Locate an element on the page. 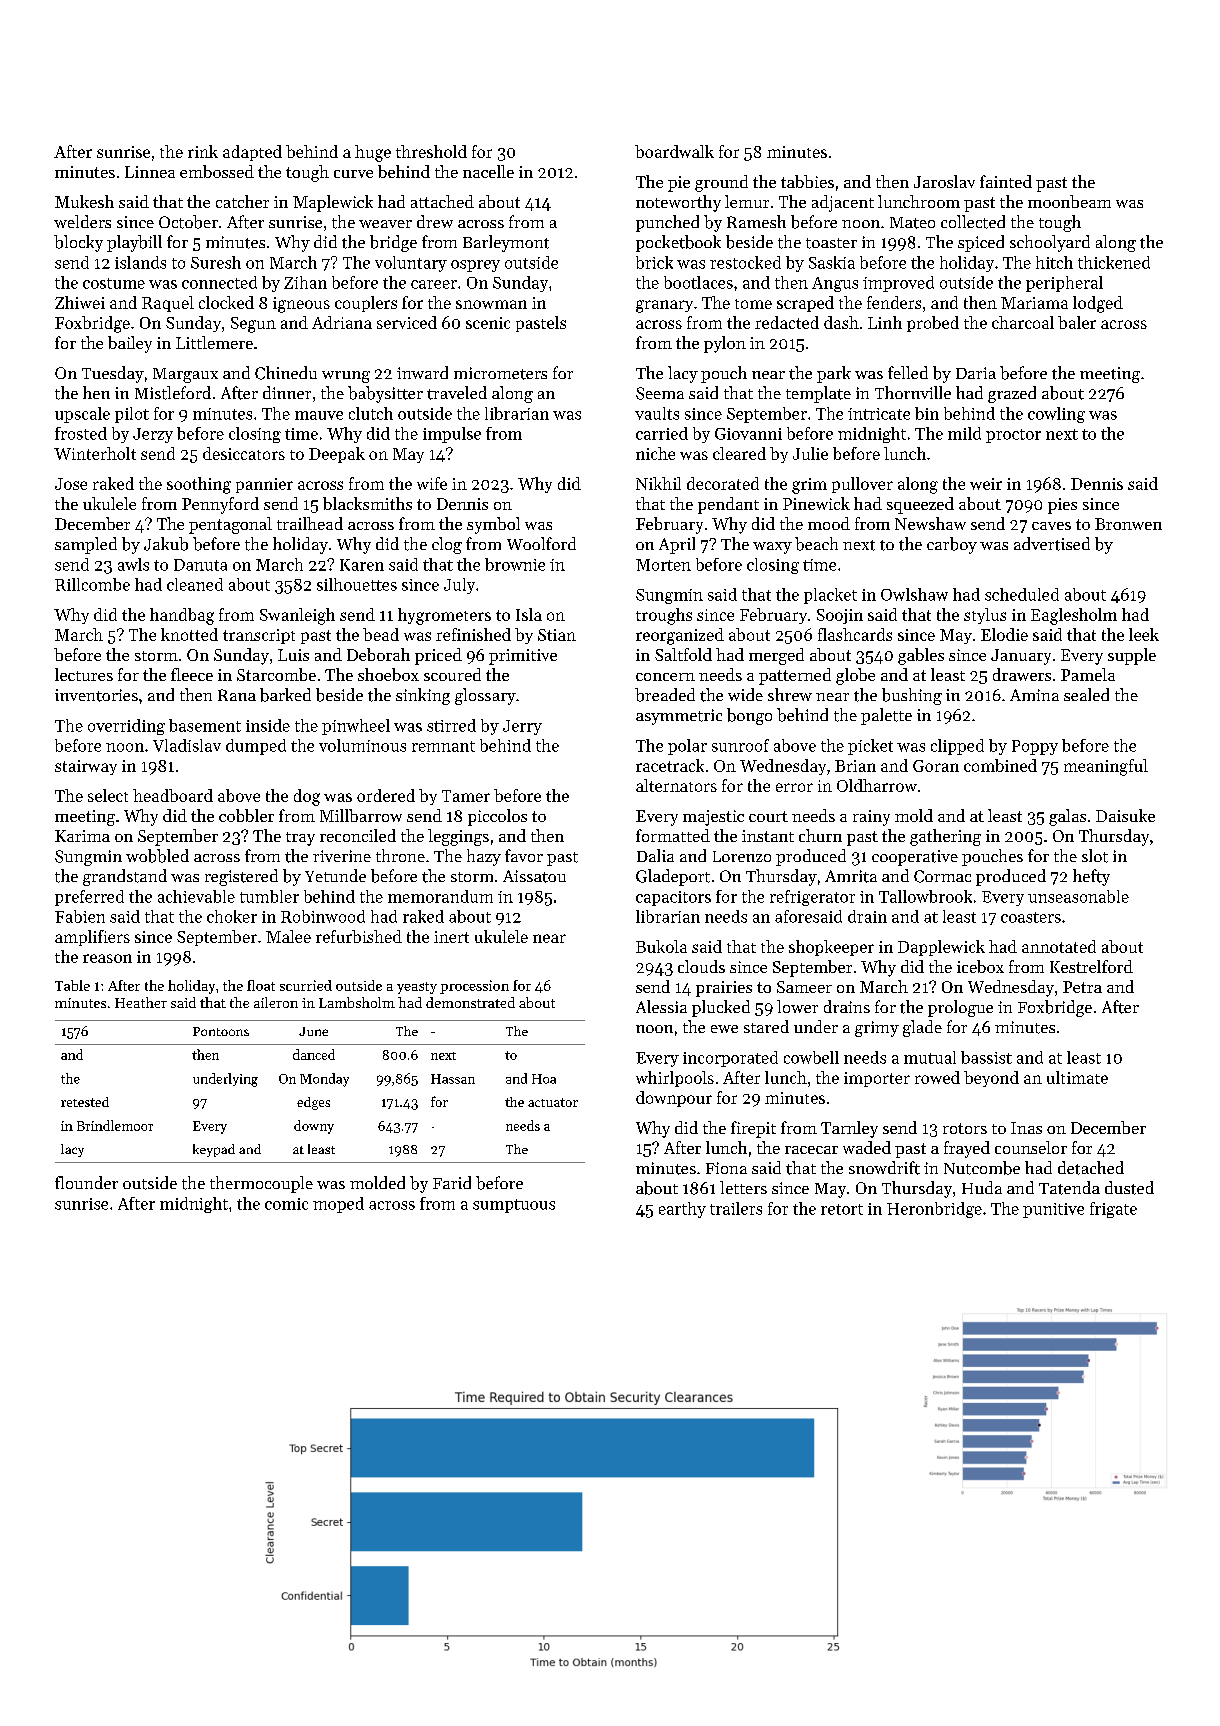  fainted is located at coordinates (1006, 181).
